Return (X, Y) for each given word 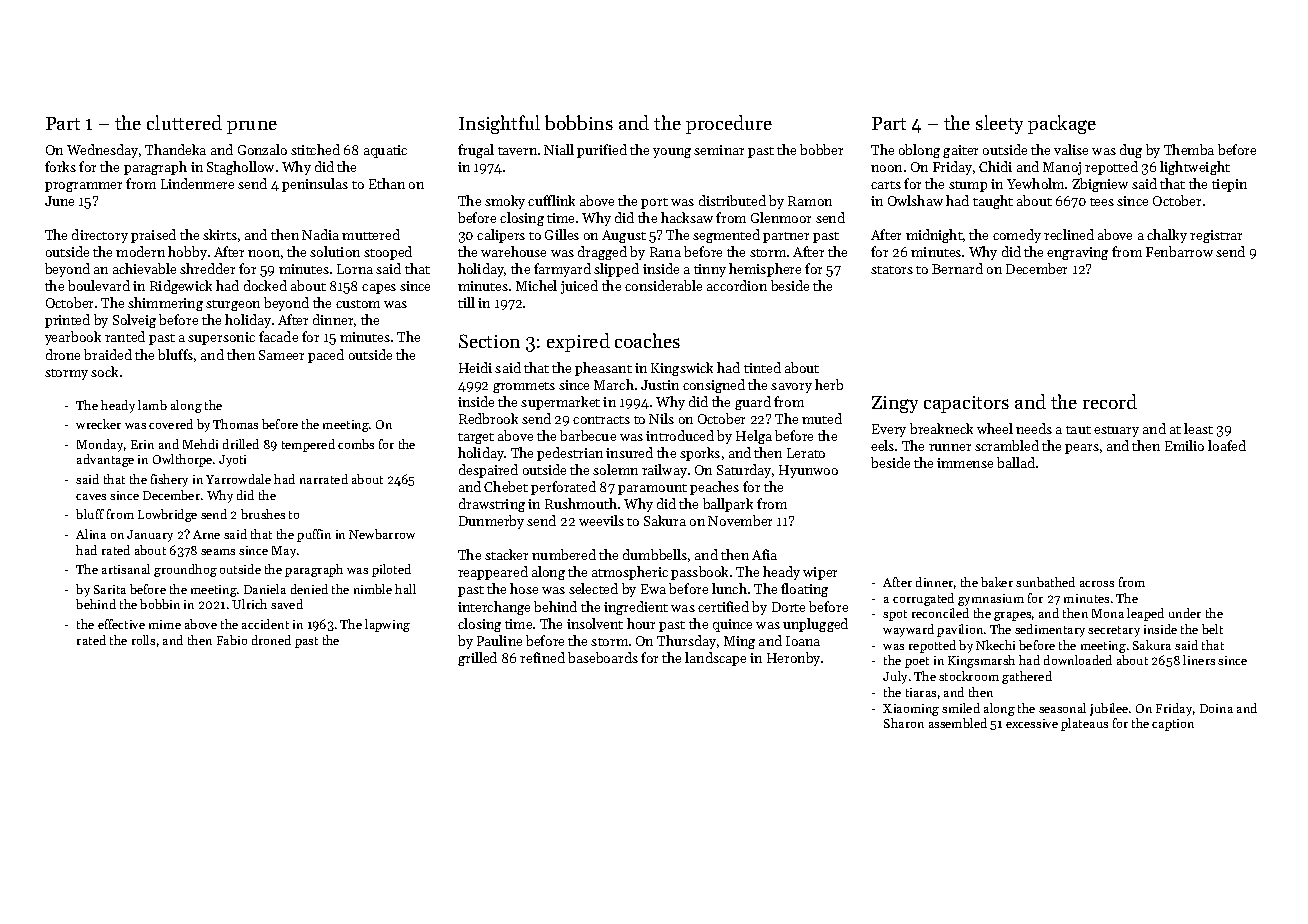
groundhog (185, 570)
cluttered (184, 122)
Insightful (499, 124)
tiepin (1229, 185)
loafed (1227, 445)
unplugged (815, 625)
